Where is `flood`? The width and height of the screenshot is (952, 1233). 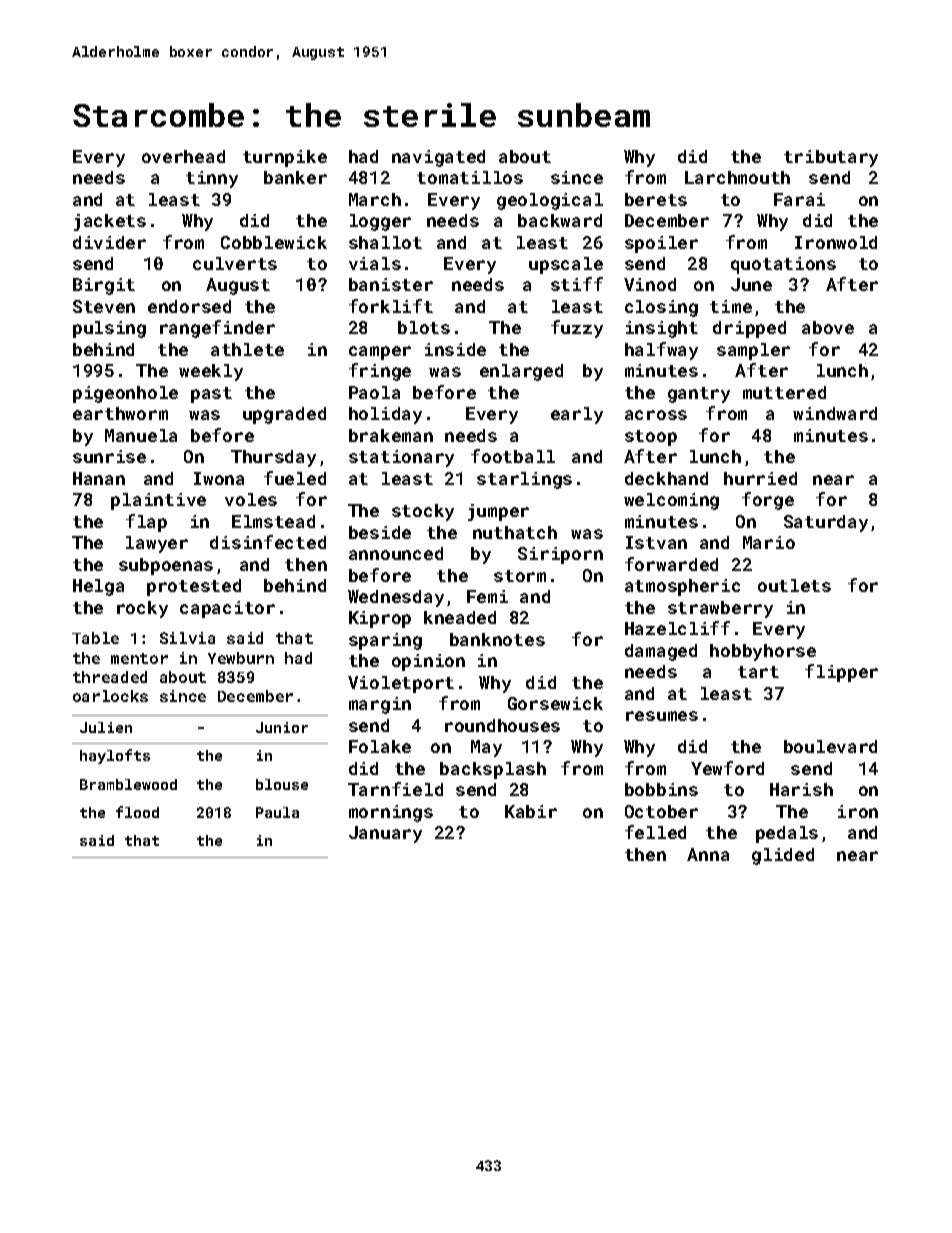 flood is located at coordinates (137, 812).
